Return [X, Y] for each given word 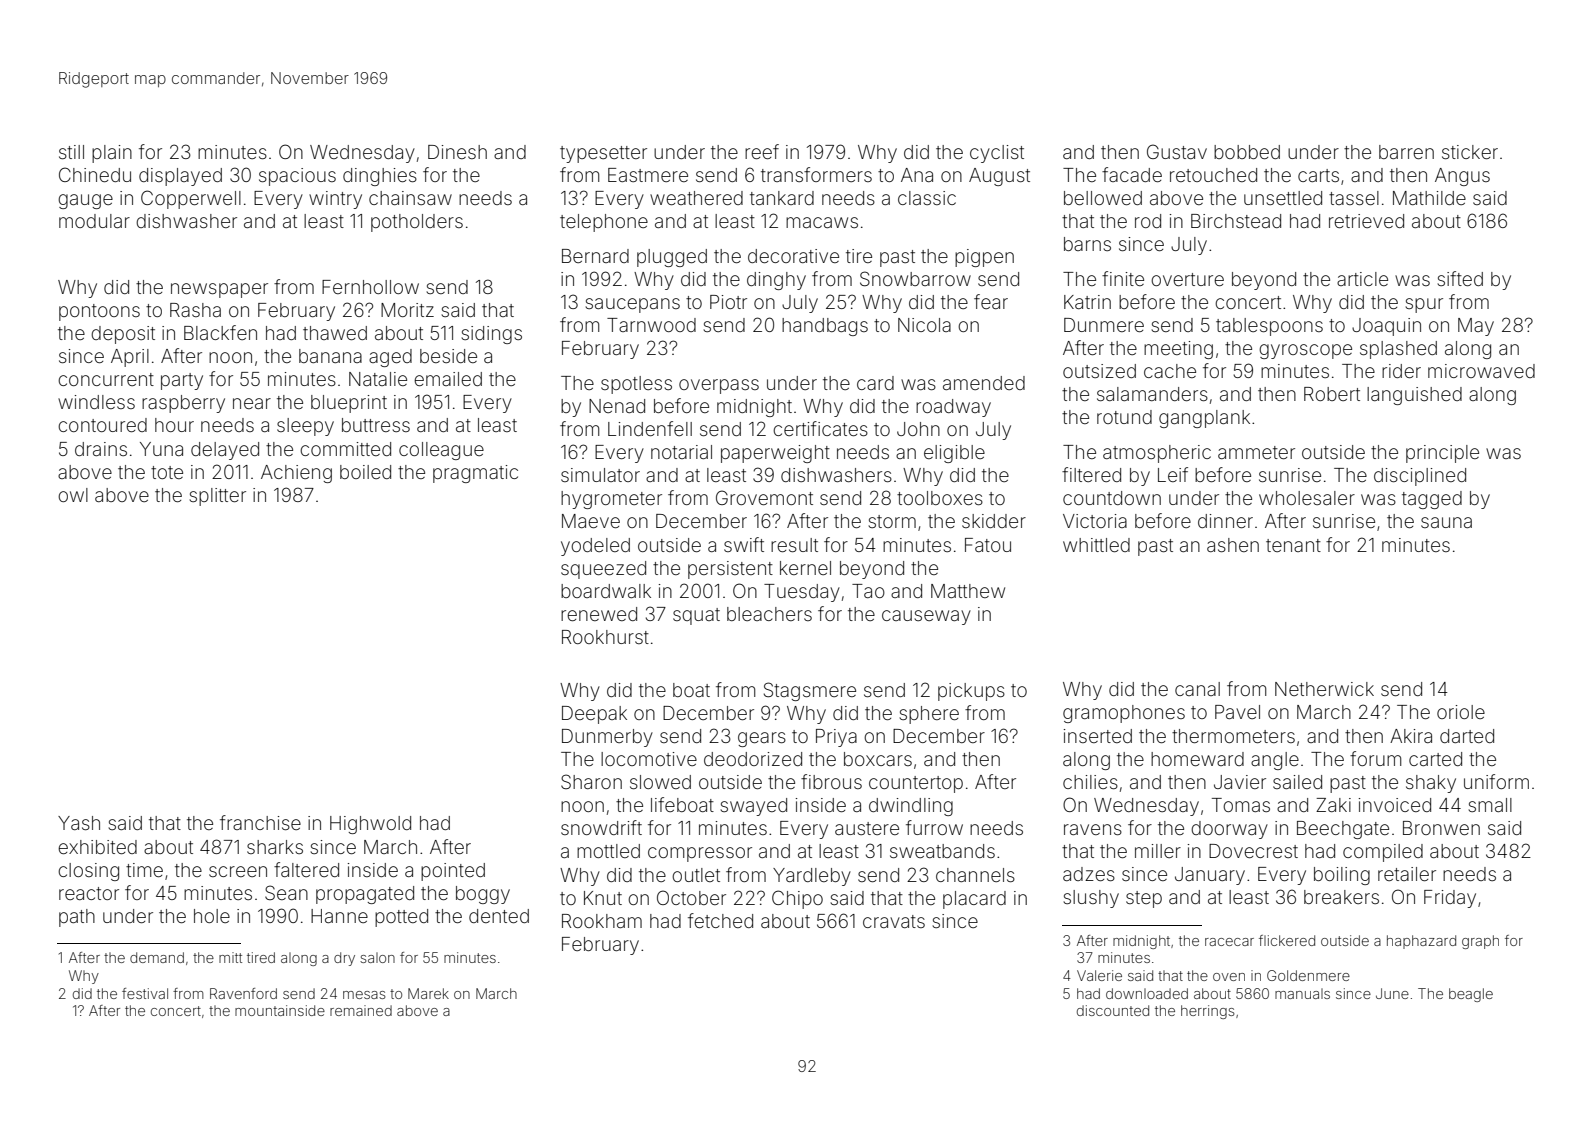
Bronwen [1441, 828]
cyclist [997, 154]
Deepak [594, 715]
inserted [1098, 736]
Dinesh [457, 152]
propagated [365, 895]
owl [73, 495]
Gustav [1177, 151]
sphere [929, 715]
